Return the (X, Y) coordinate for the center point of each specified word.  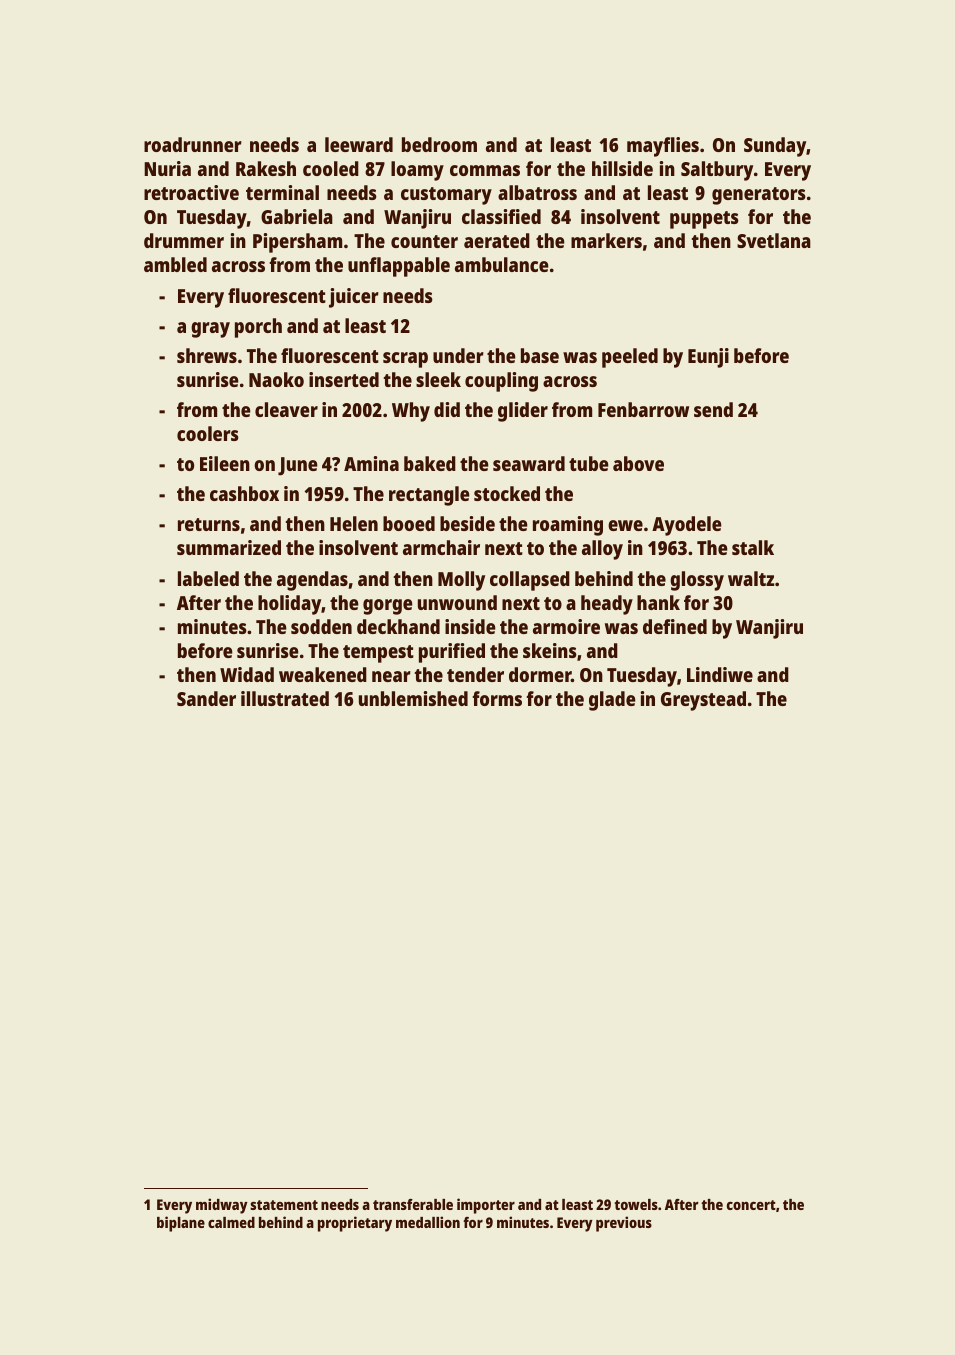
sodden (321, 626)
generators (759, 196)
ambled (175, 264)
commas (485, 170)
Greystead (703, 701)
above (638, 463)
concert (751, 1205)
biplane (181, 1224)
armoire (566, 626)
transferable (413, 1204)
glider (523, 412)
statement (284, 1205)
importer (486, 1206)
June (298, 466)
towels (636, 1204)
